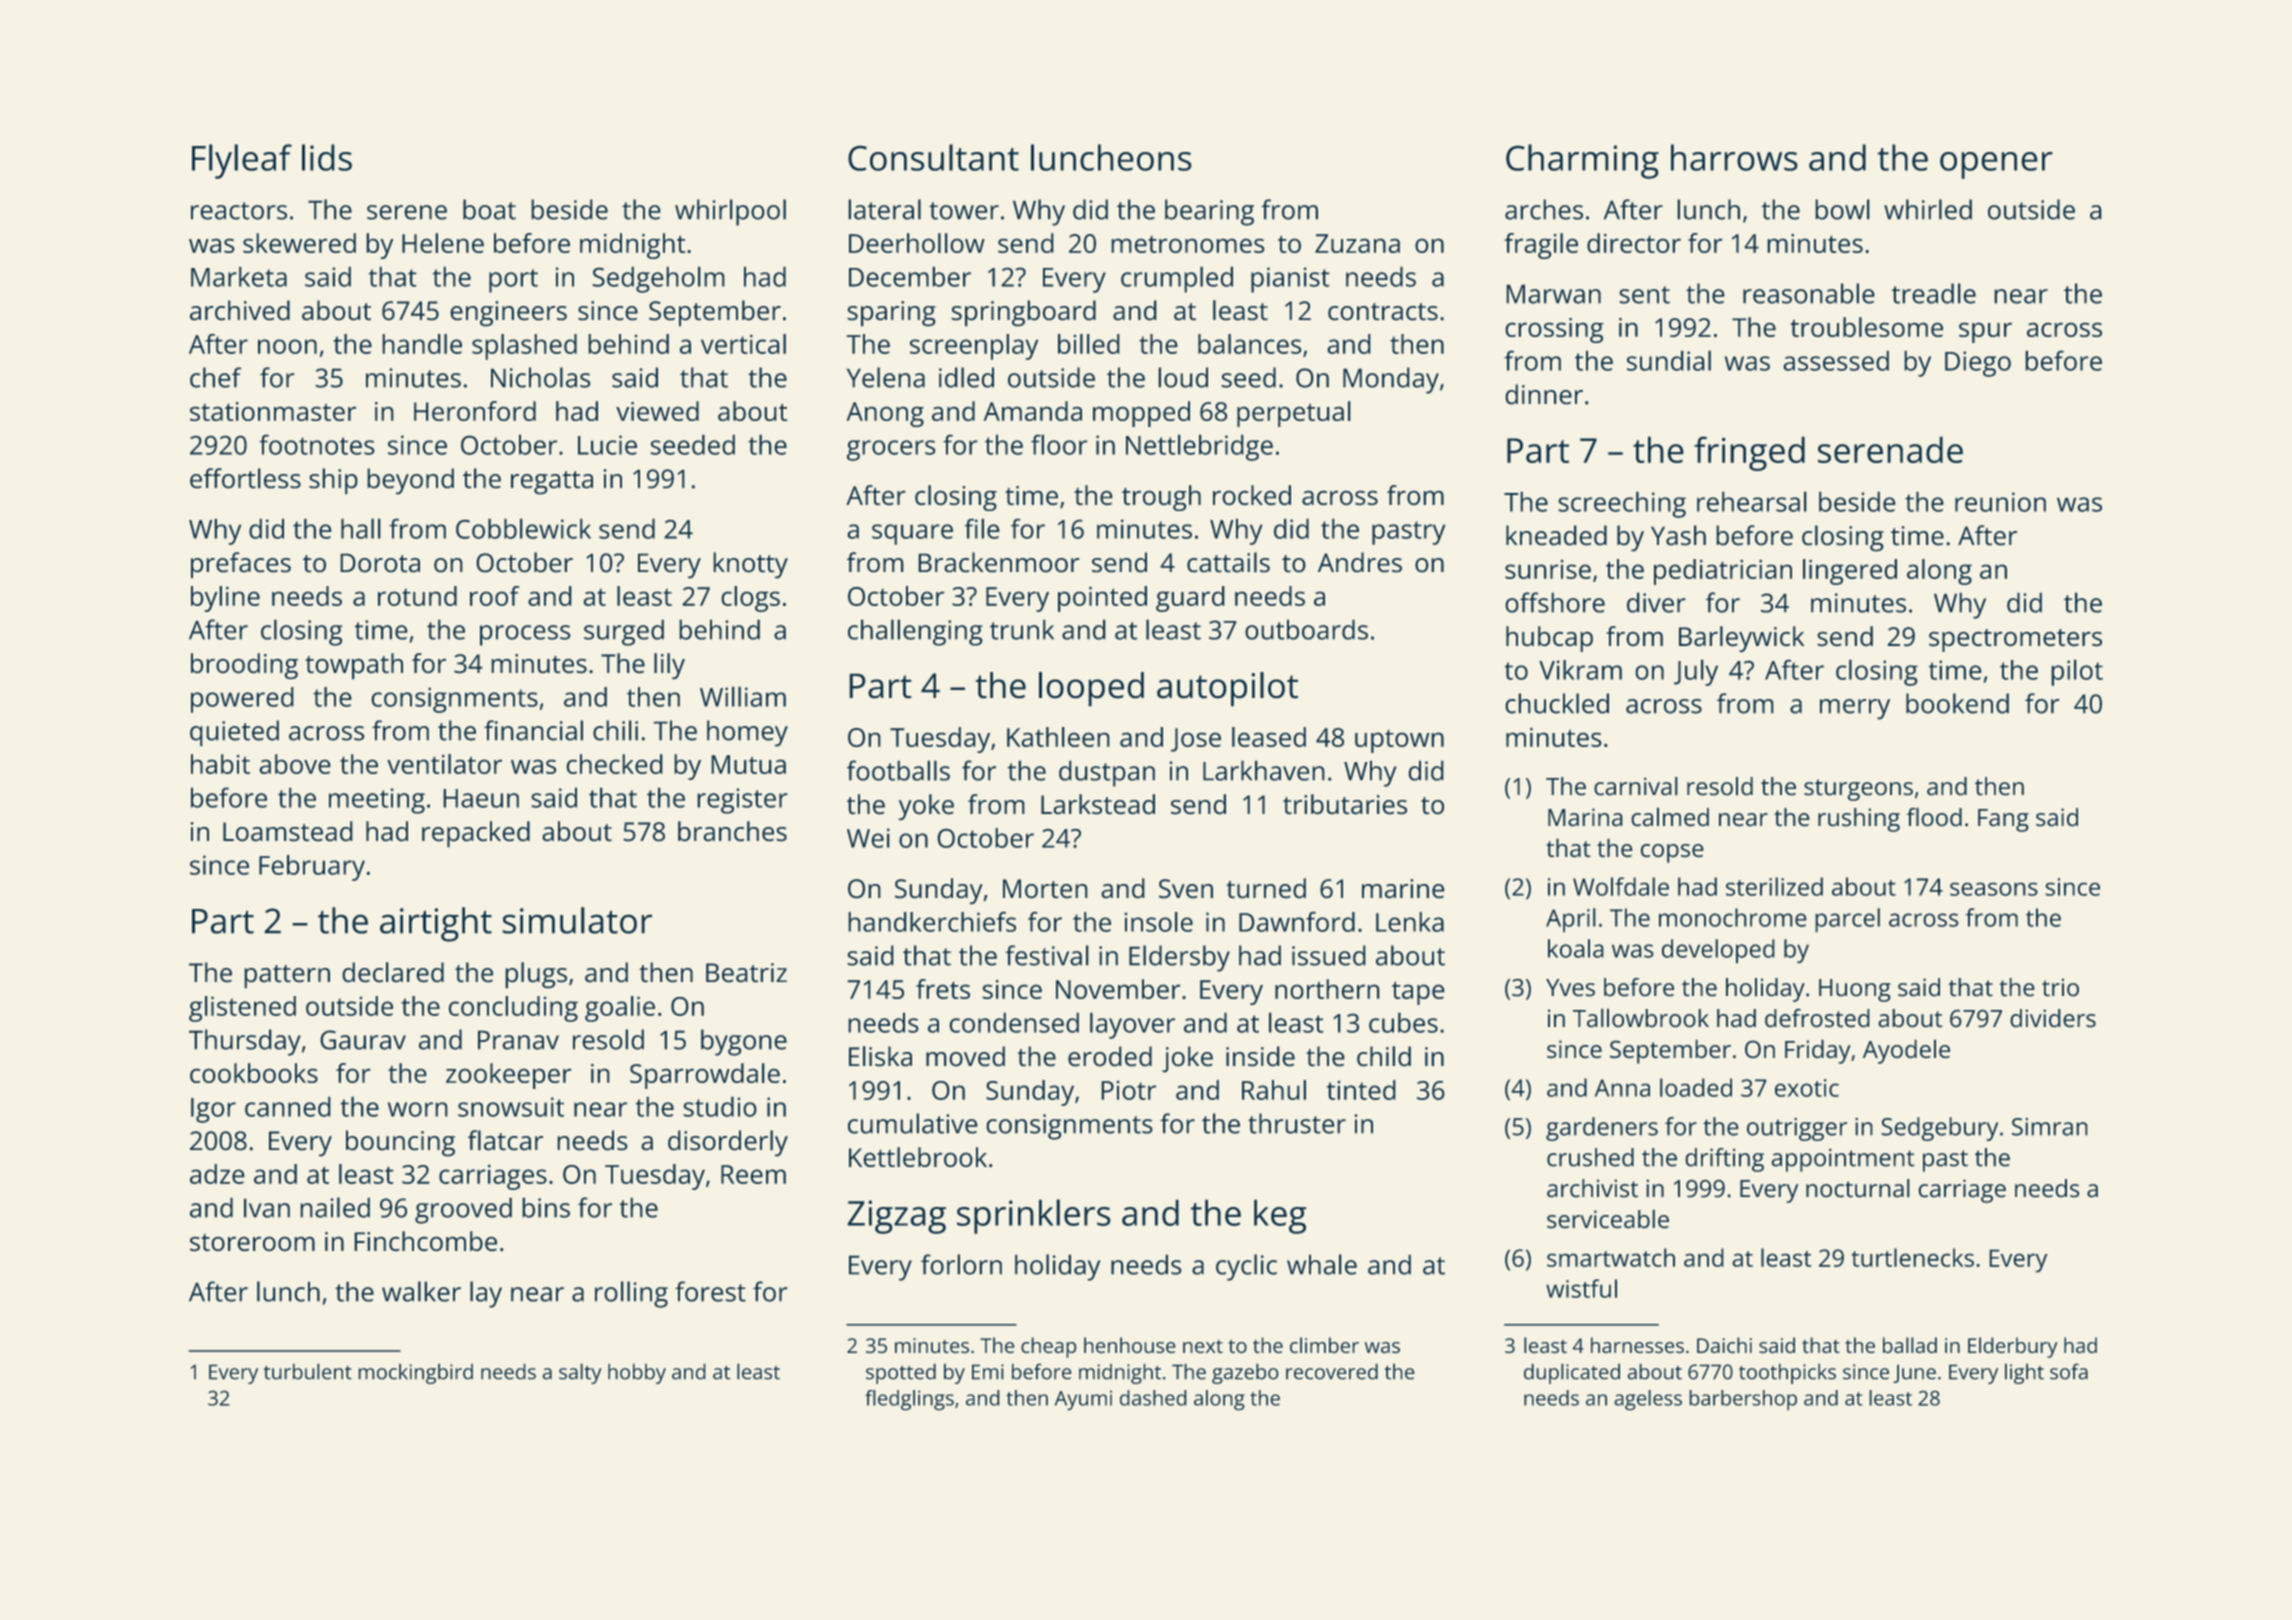  Describe the element at coordinates (1327, 989) in the screenshot. I see `northern` at that location.
